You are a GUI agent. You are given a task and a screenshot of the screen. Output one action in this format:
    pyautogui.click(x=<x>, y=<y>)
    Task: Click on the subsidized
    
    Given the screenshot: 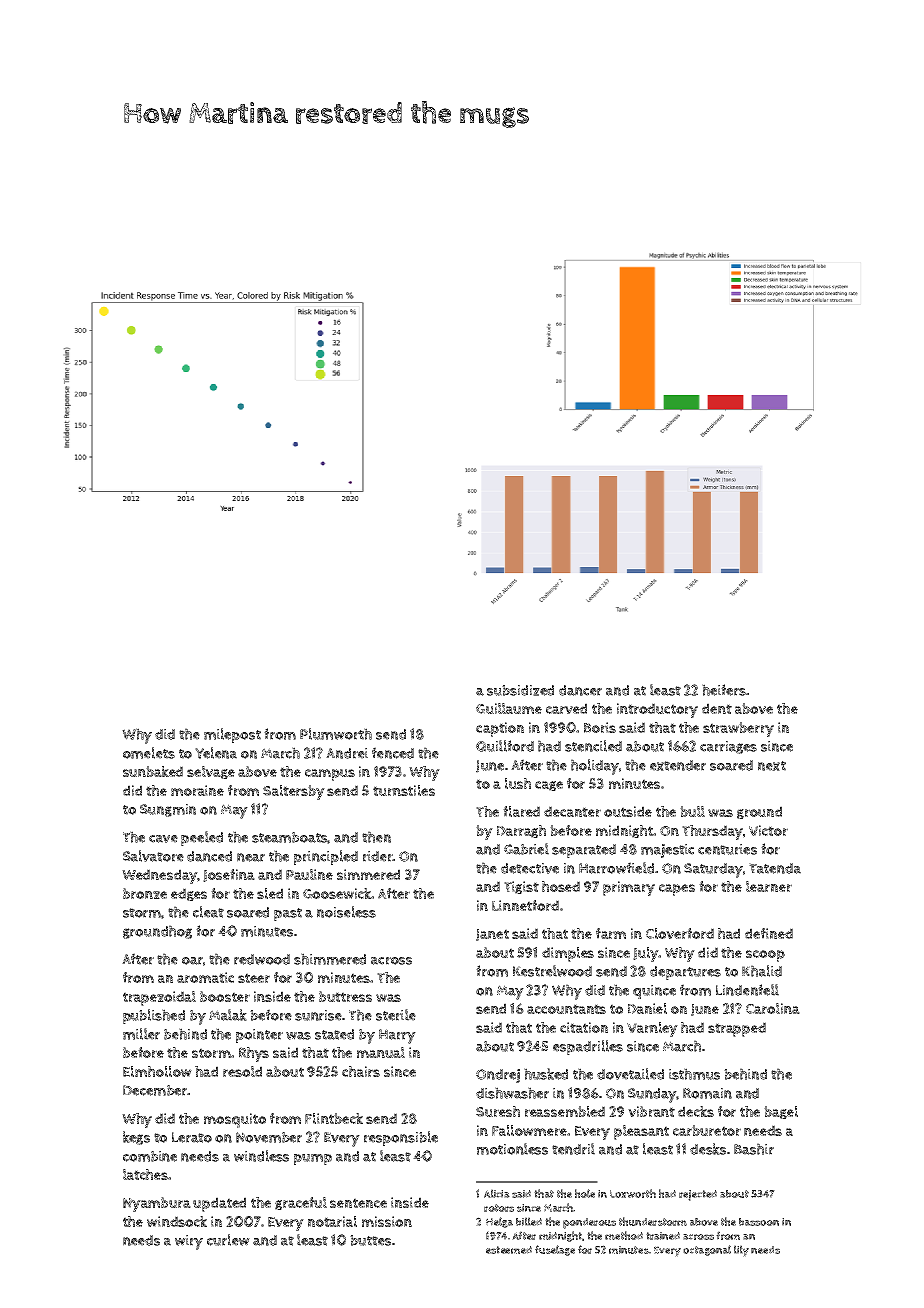 What is the action you would take?
    pyautogui.click(x=520, y=690)
